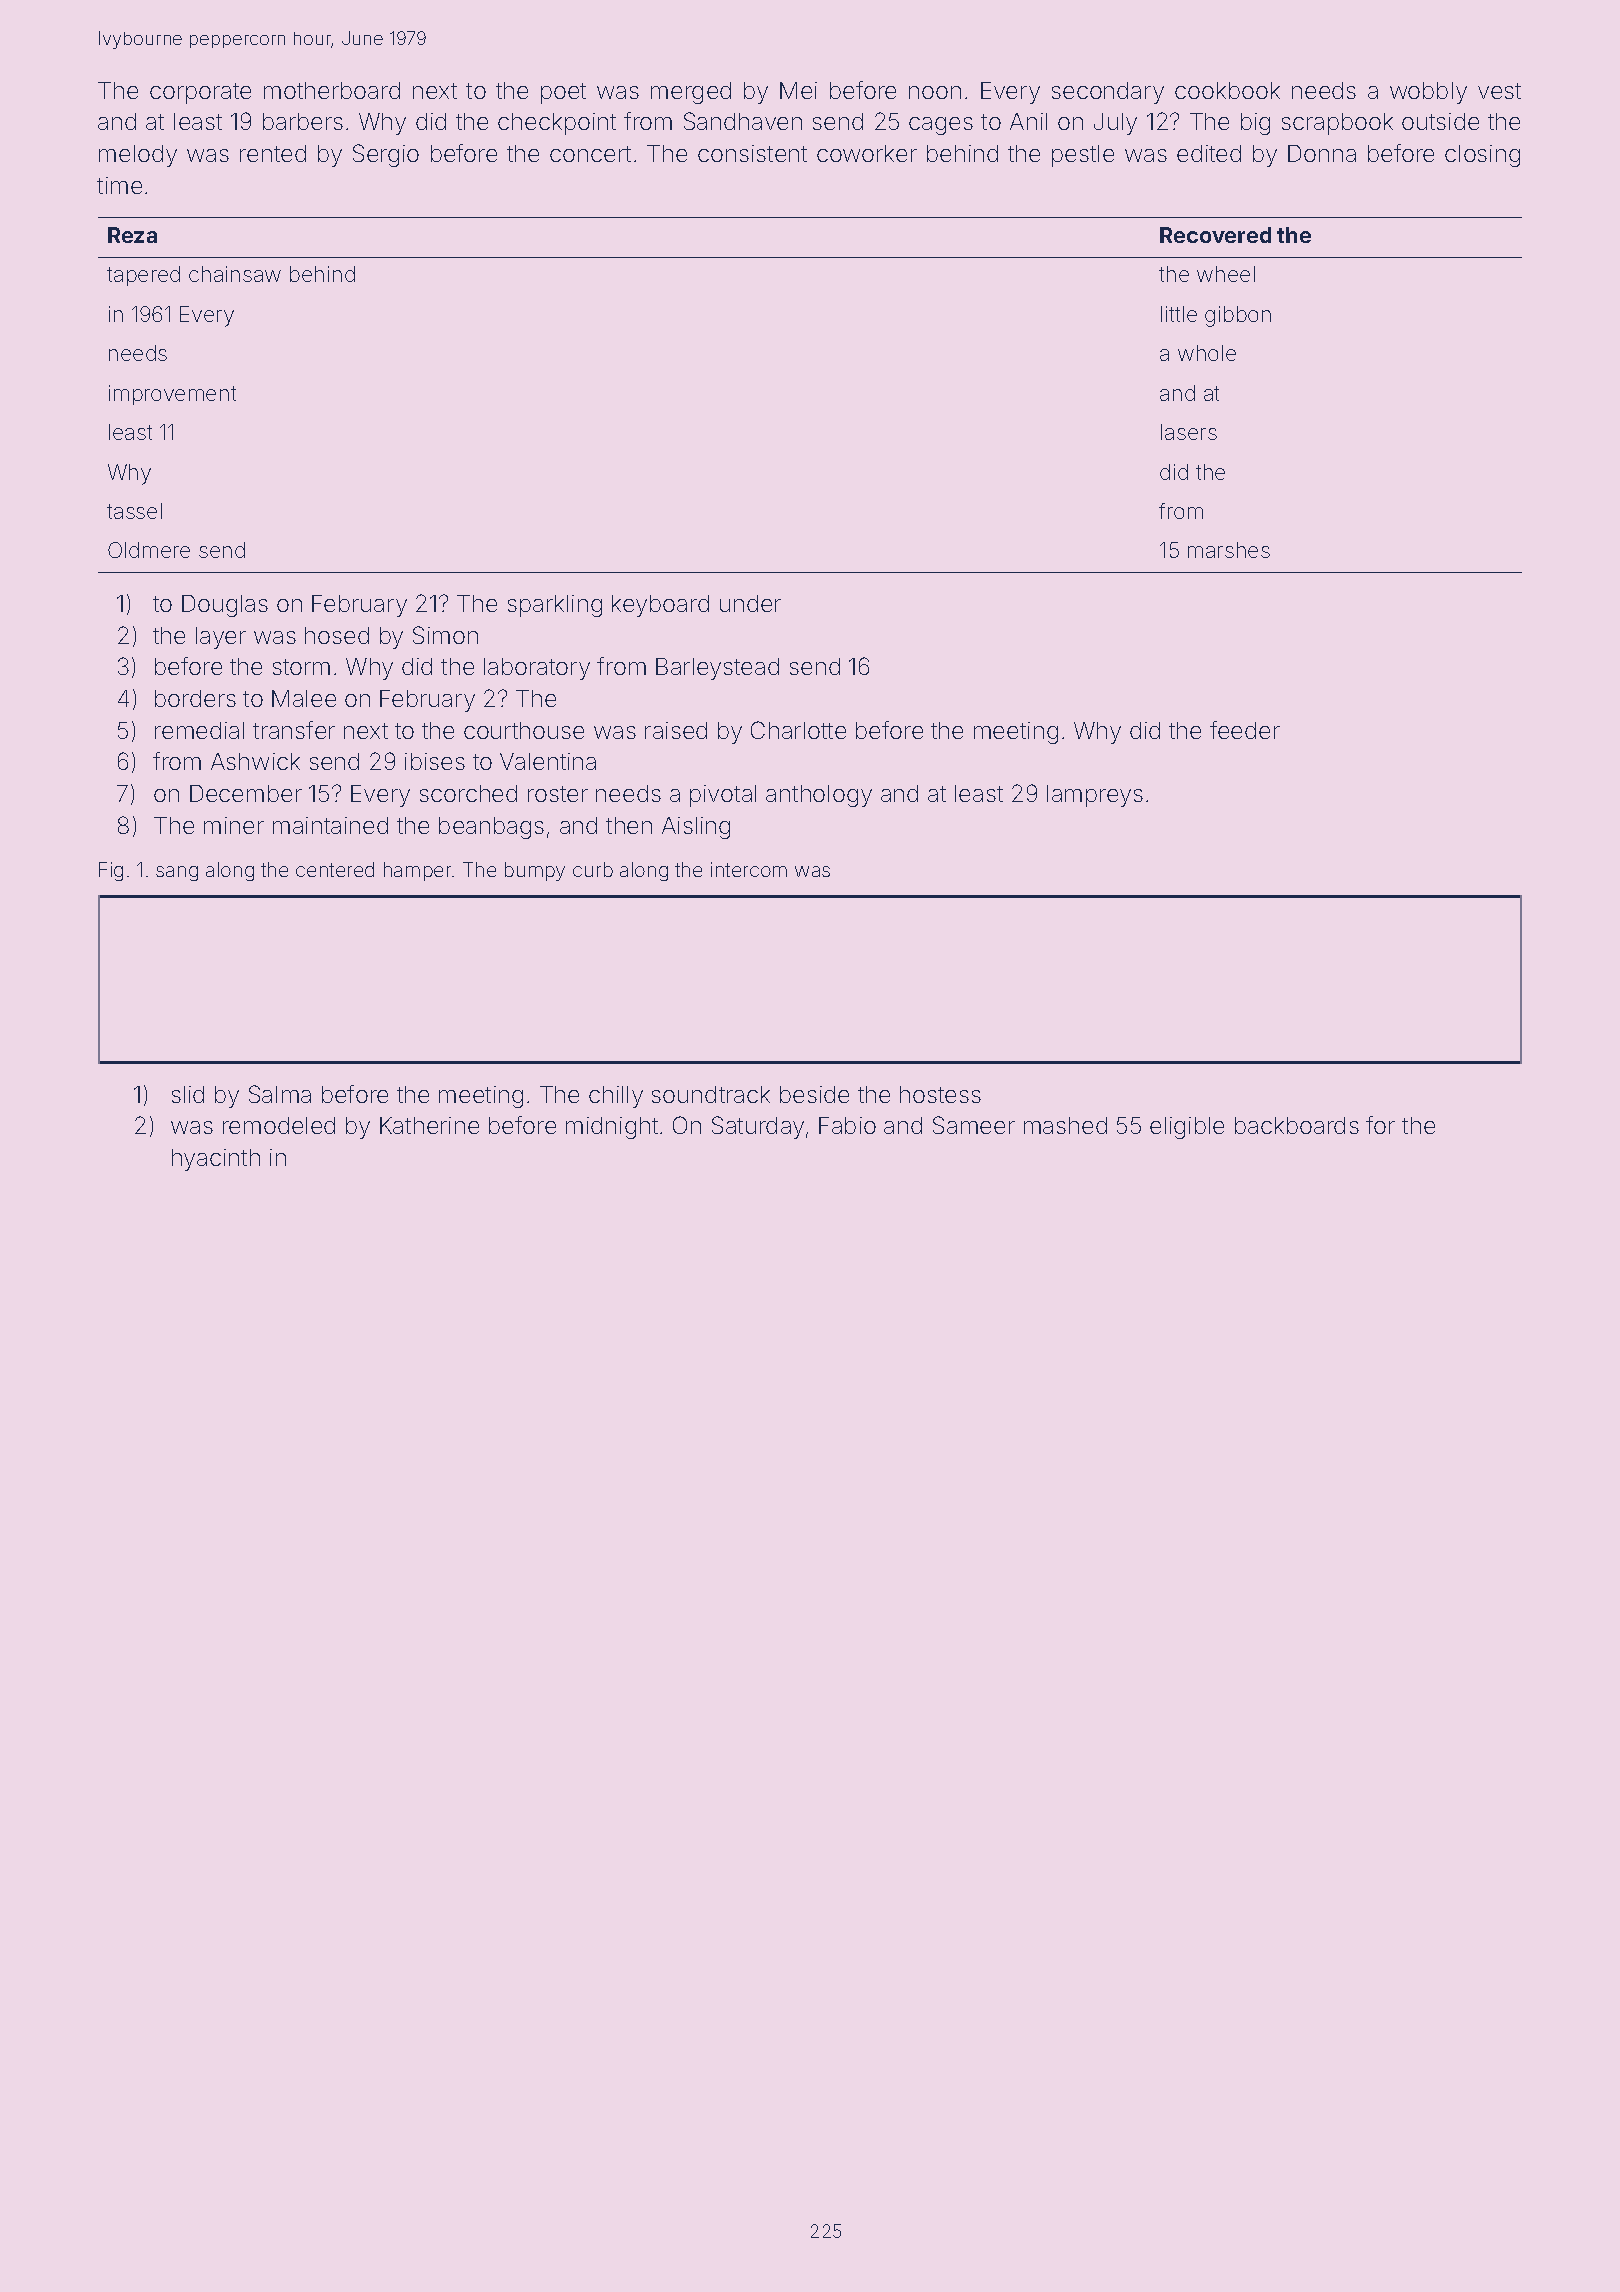 This screenshot has height=2292, width=1620. What do you see at coordinates (138, 156) in the screenshot?
I see `melody` at bounding box center [138, 156].
